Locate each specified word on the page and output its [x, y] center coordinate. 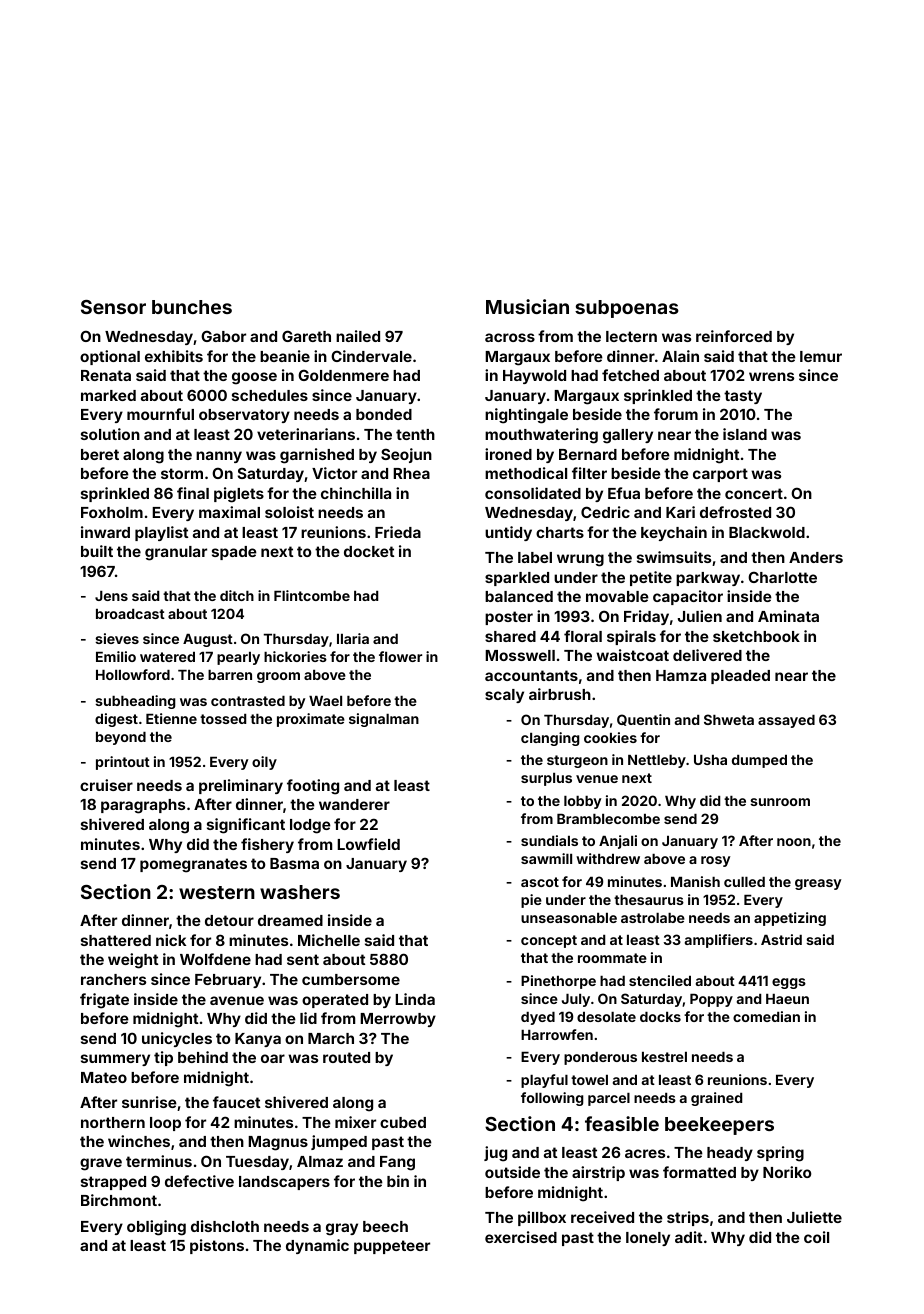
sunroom [780, 802]
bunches [192, 307]
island [745, 434]
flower [400, 656]
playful [544, 1081]
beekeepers [719, 1126]
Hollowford [133, 674]
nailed [358, 336]
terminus [159, 1161]
